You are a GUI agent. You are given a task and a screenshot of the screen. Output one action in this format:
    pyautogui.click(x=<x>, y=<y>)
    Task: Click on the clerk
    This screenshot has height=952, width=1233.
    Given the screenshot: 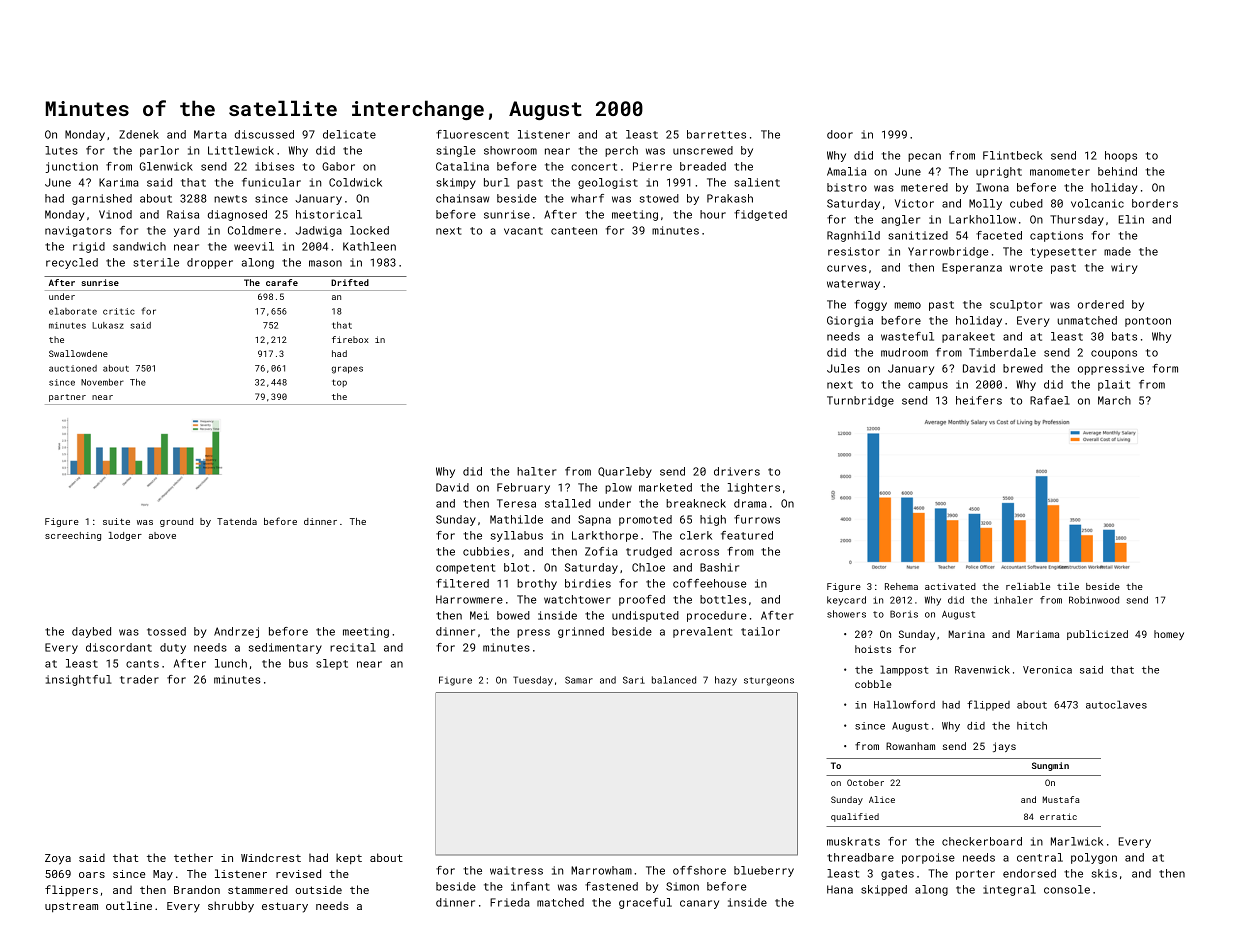 What is the action you would take?
    pyautogui.click(x=696, y=535)
